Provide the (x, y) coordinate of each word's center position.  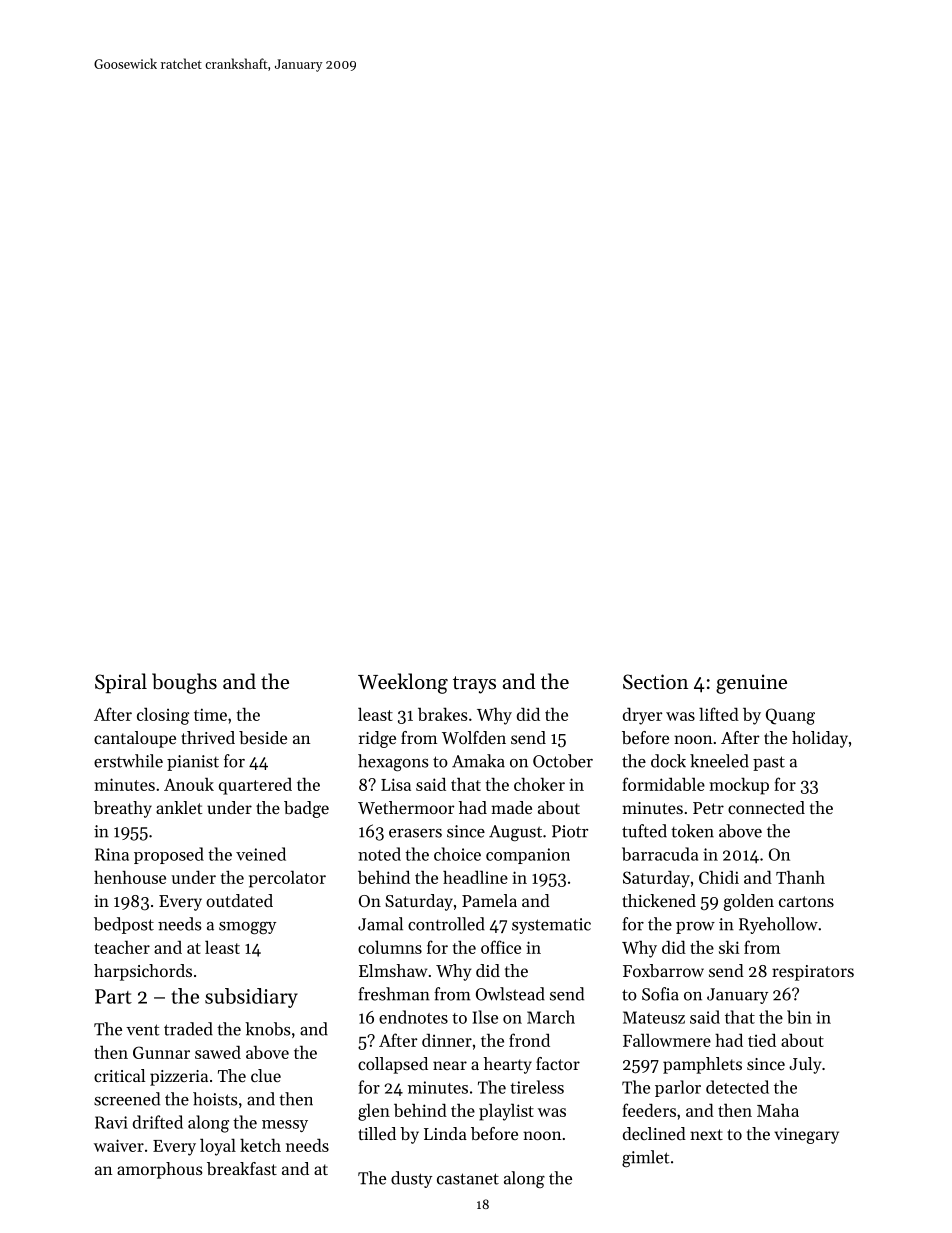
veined (261, 854)
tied (762, 1040)
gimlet (646, 1158)
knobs (267, 1029)
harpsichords (143, 972)
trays (474, 685)
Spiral (121, 683)
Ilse (485, 1017)
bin (799, 1017)
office (501, 947)
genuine (751, 684)
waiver (119, 1145)
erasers (415, 833)
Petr (708, 808)
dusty (411, 1179)
